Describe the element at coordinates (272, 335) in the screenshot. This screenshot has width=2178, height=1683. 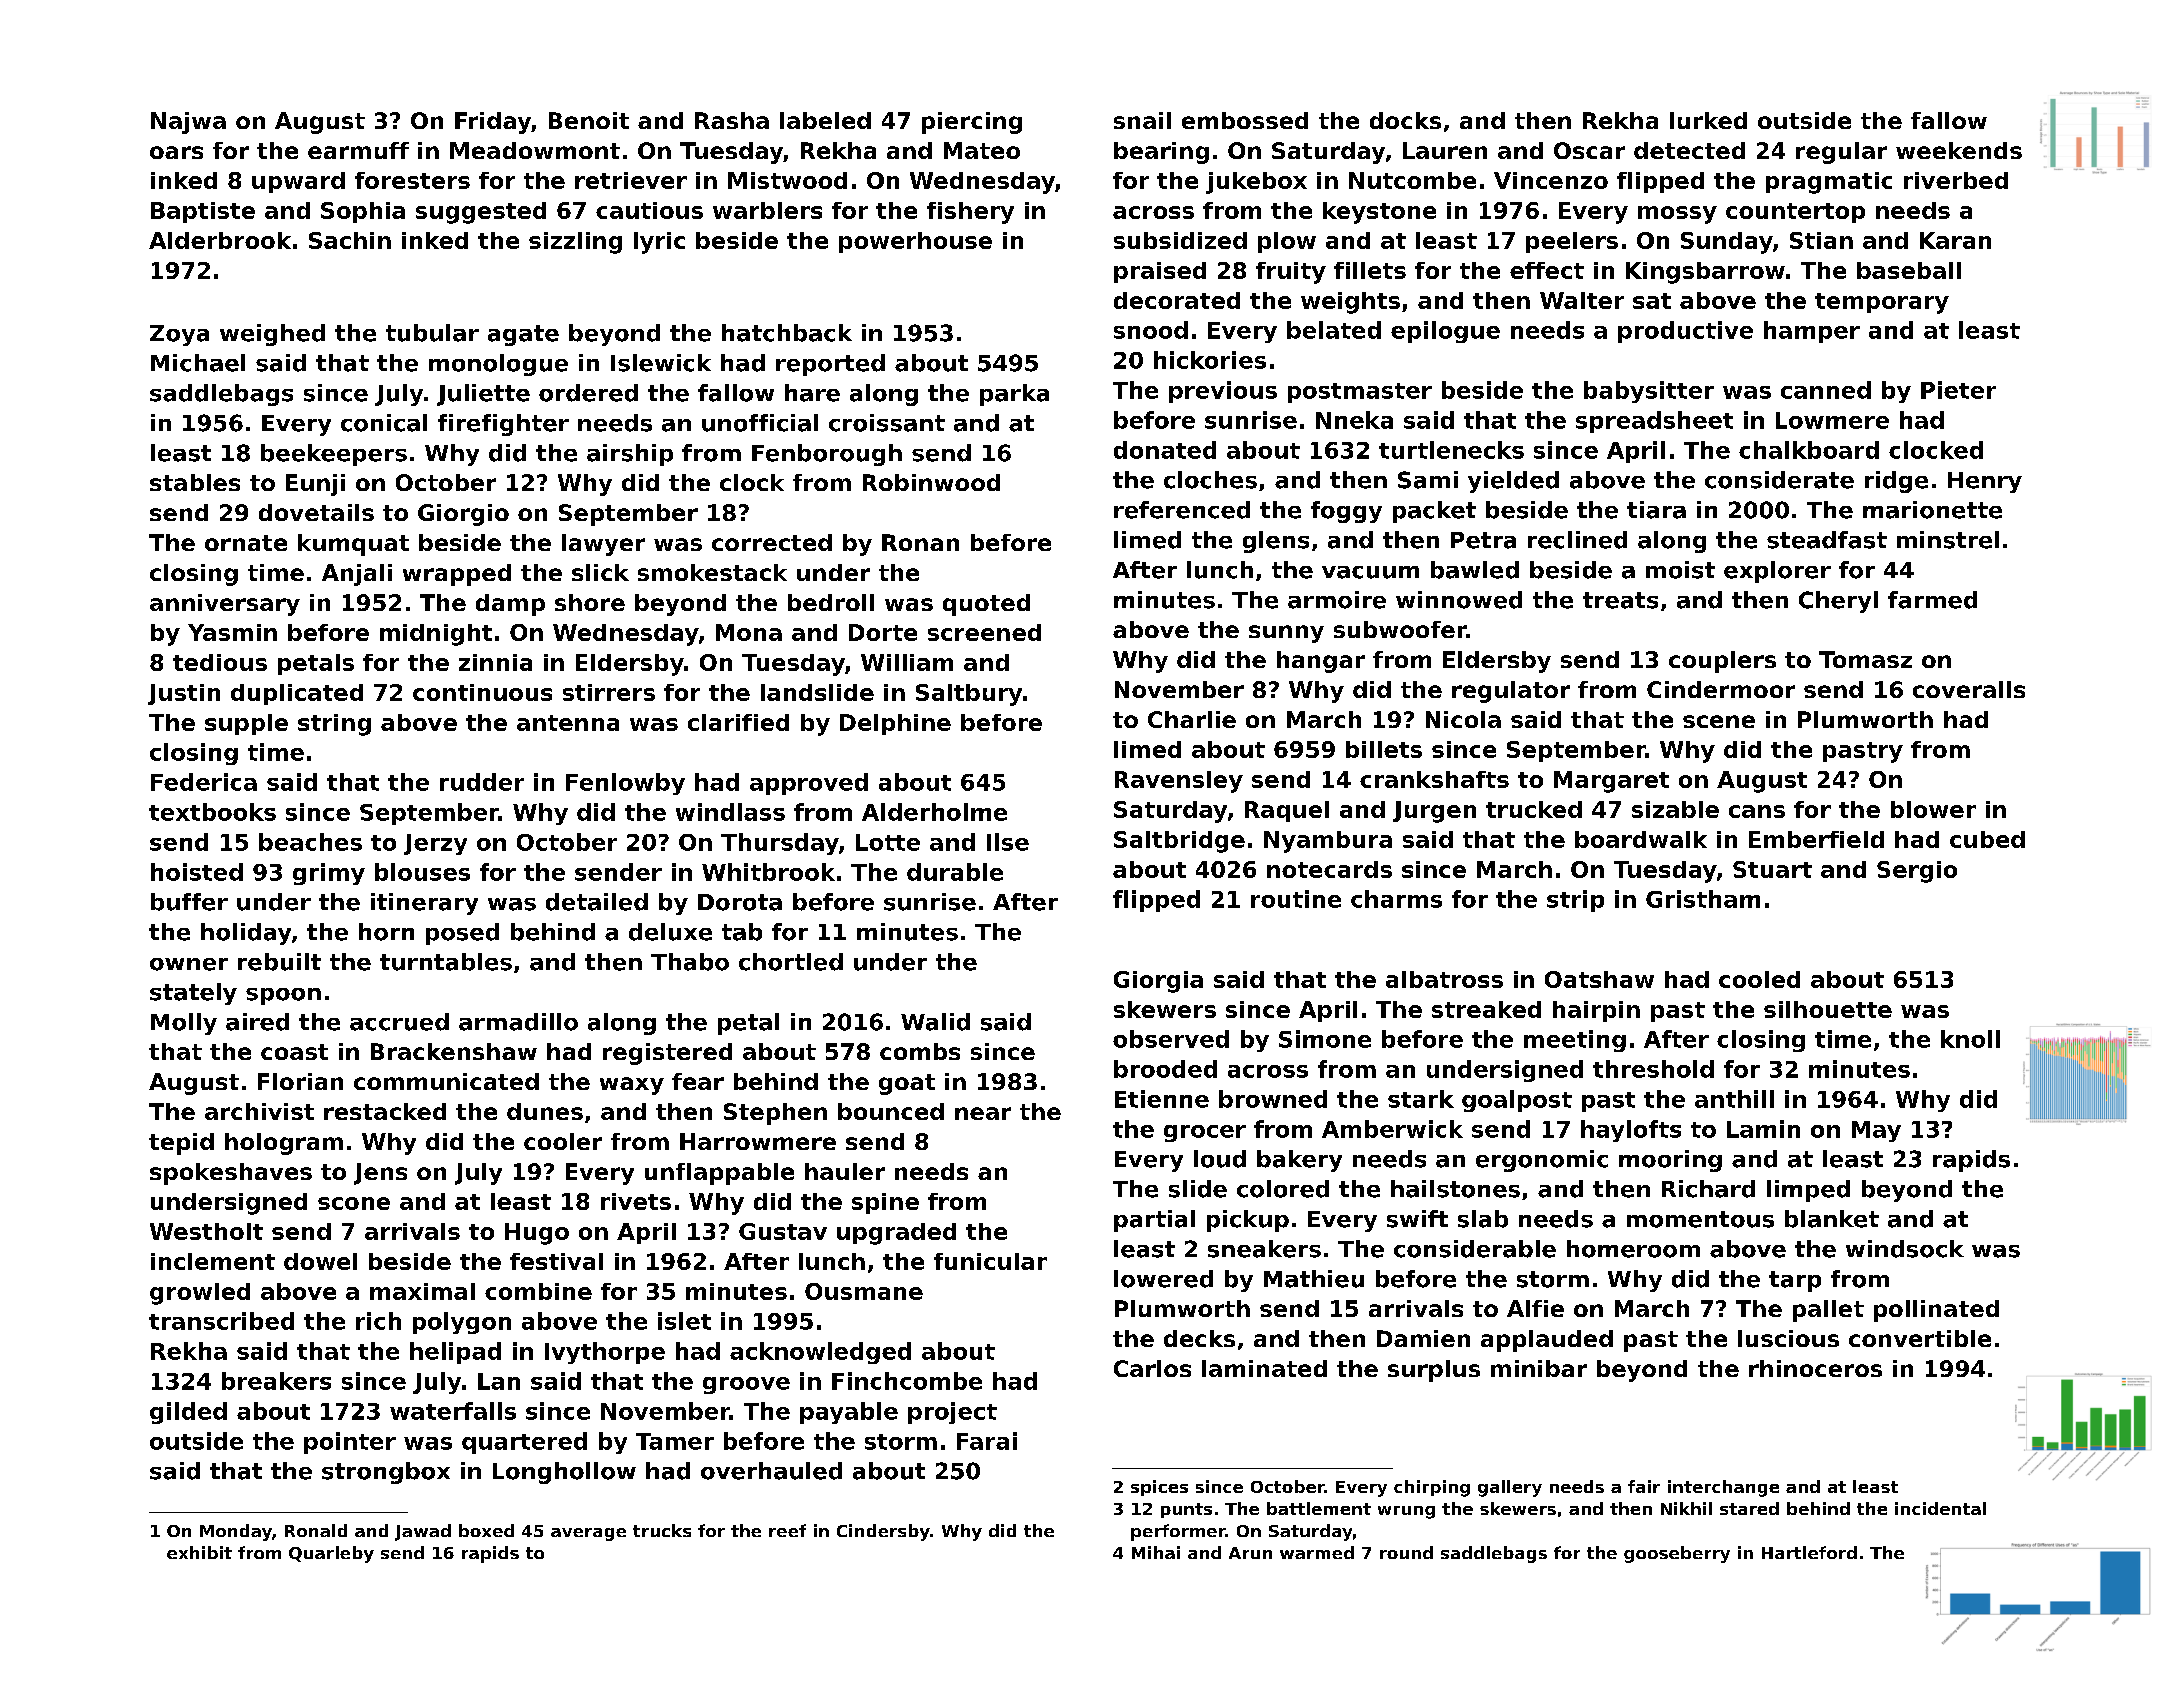
I see `weighed` at that location.
